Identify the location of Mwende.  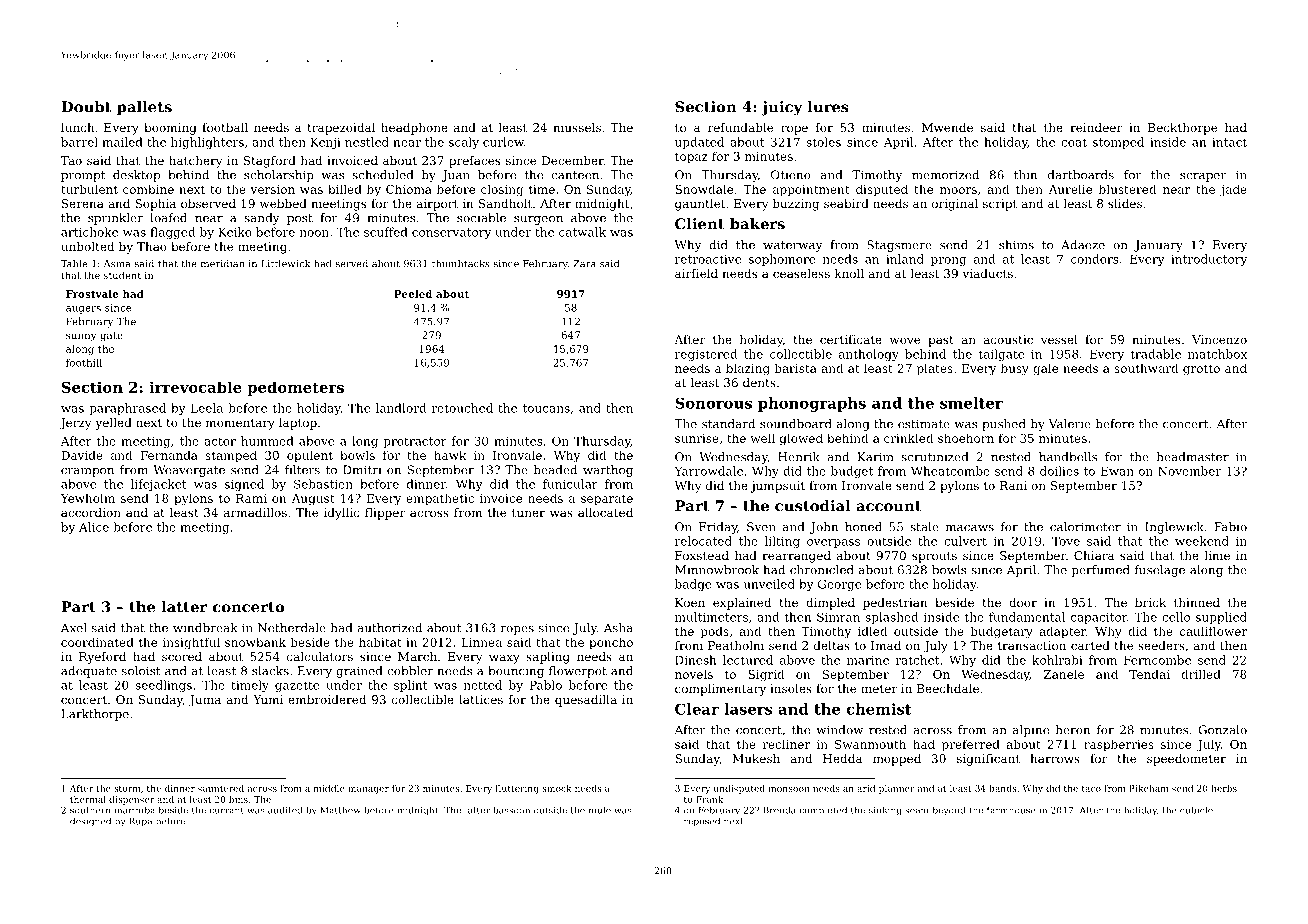
(947, 127).
